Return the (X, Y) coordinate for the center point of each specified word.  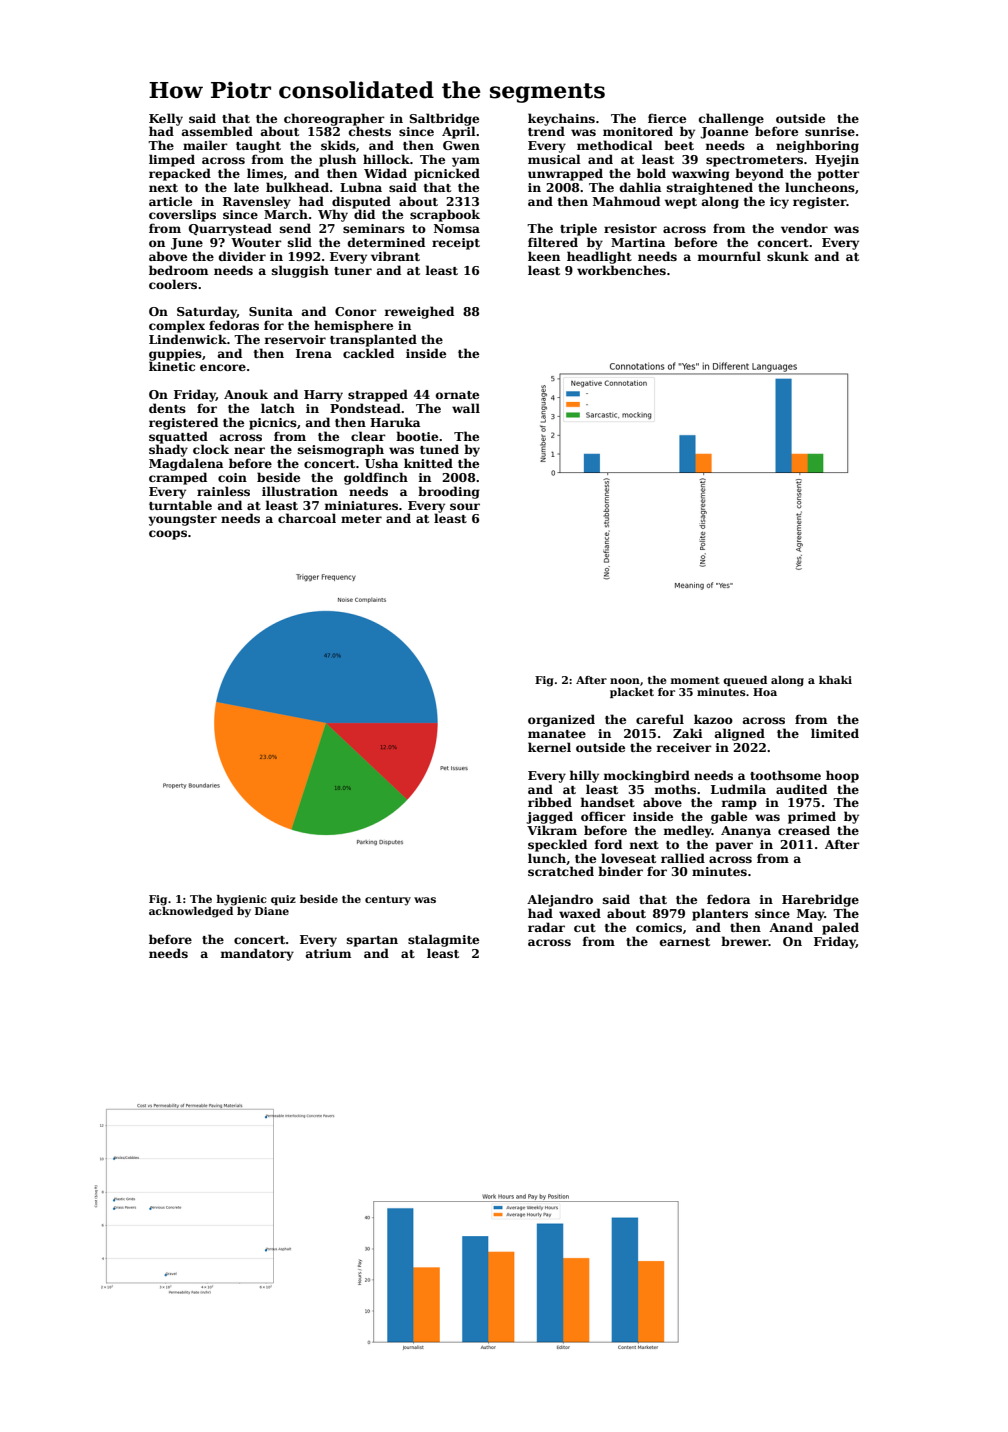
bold (651, 173)
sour (465, 506)
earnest (685, 942)
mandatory (257, 954)
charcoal (307, 518)
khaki (835, 680)
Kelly (166, 119)
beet (679, 145)
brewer (745, 941)
